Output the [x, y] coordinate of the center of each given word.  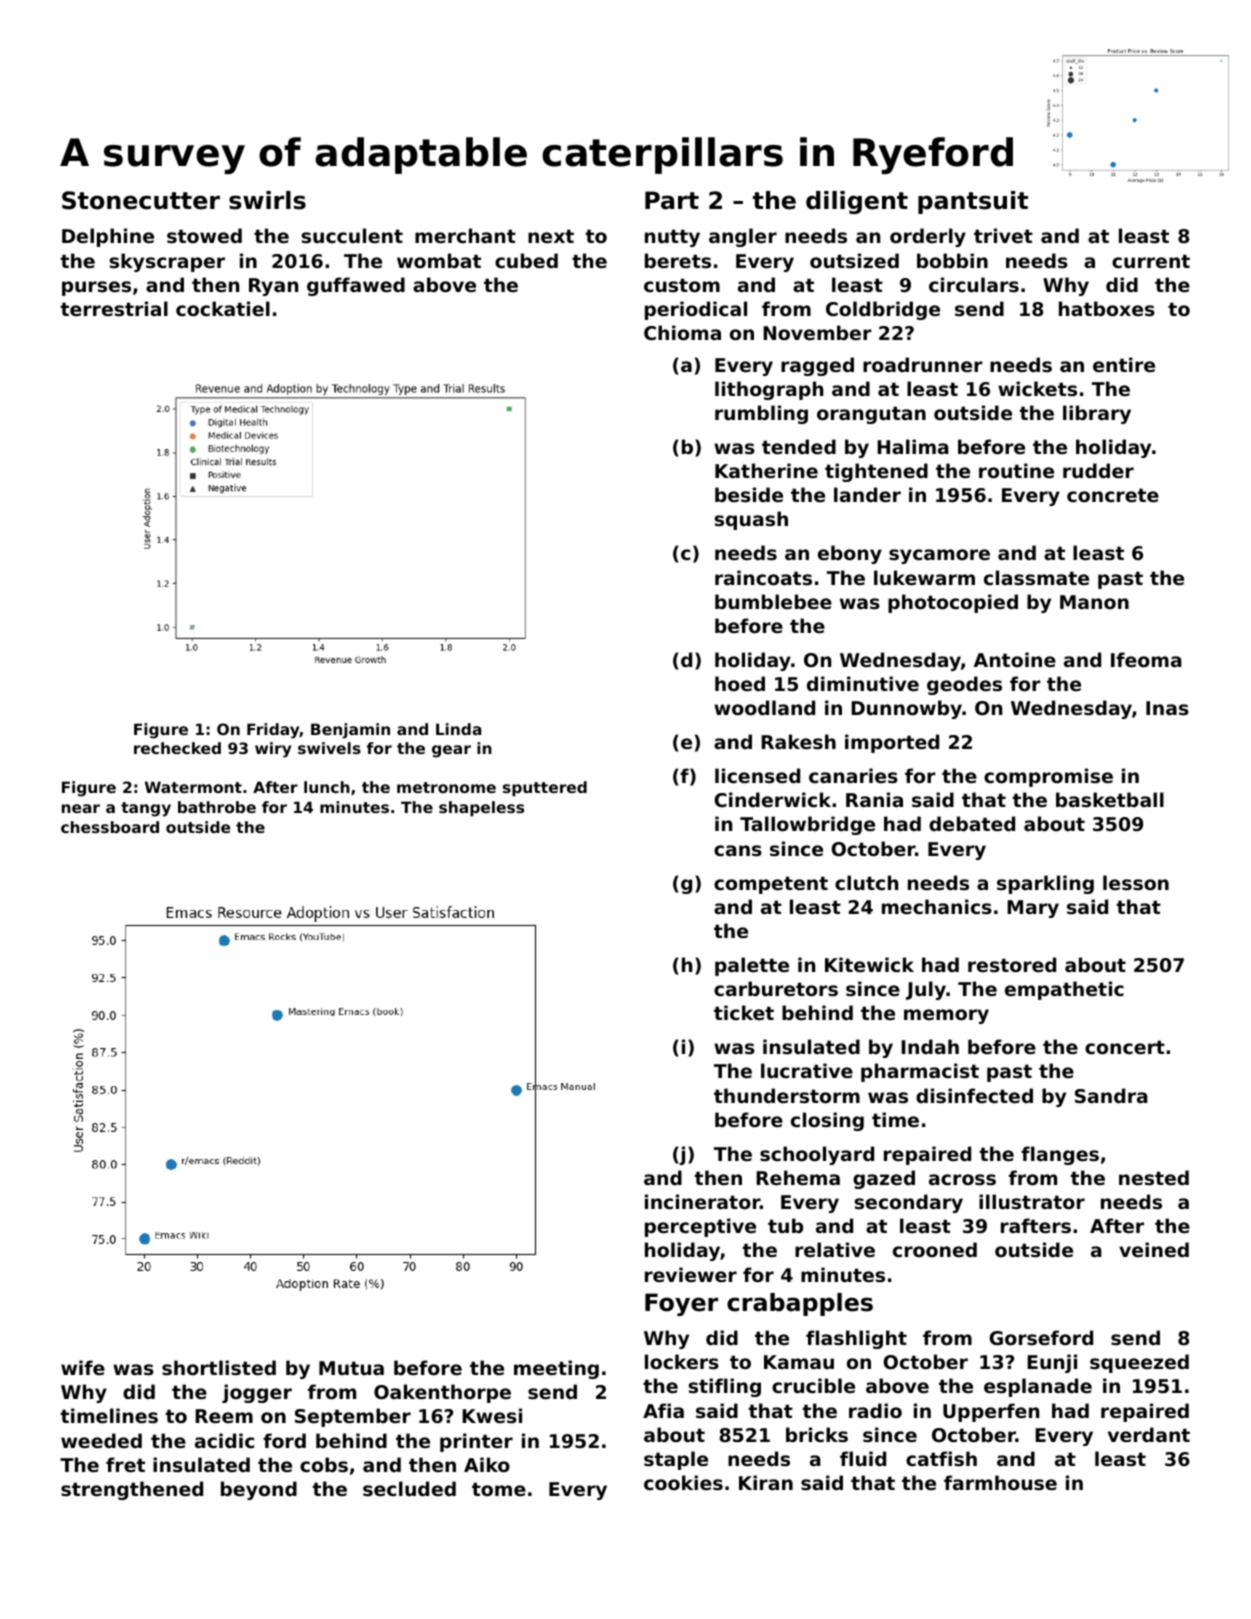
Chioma [682, 332]
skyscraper [167, 262]
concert [1125, 1047]
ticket [744, 1012]
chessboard [110, 827]
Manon [1094, 602]
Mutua [351, 1368]
